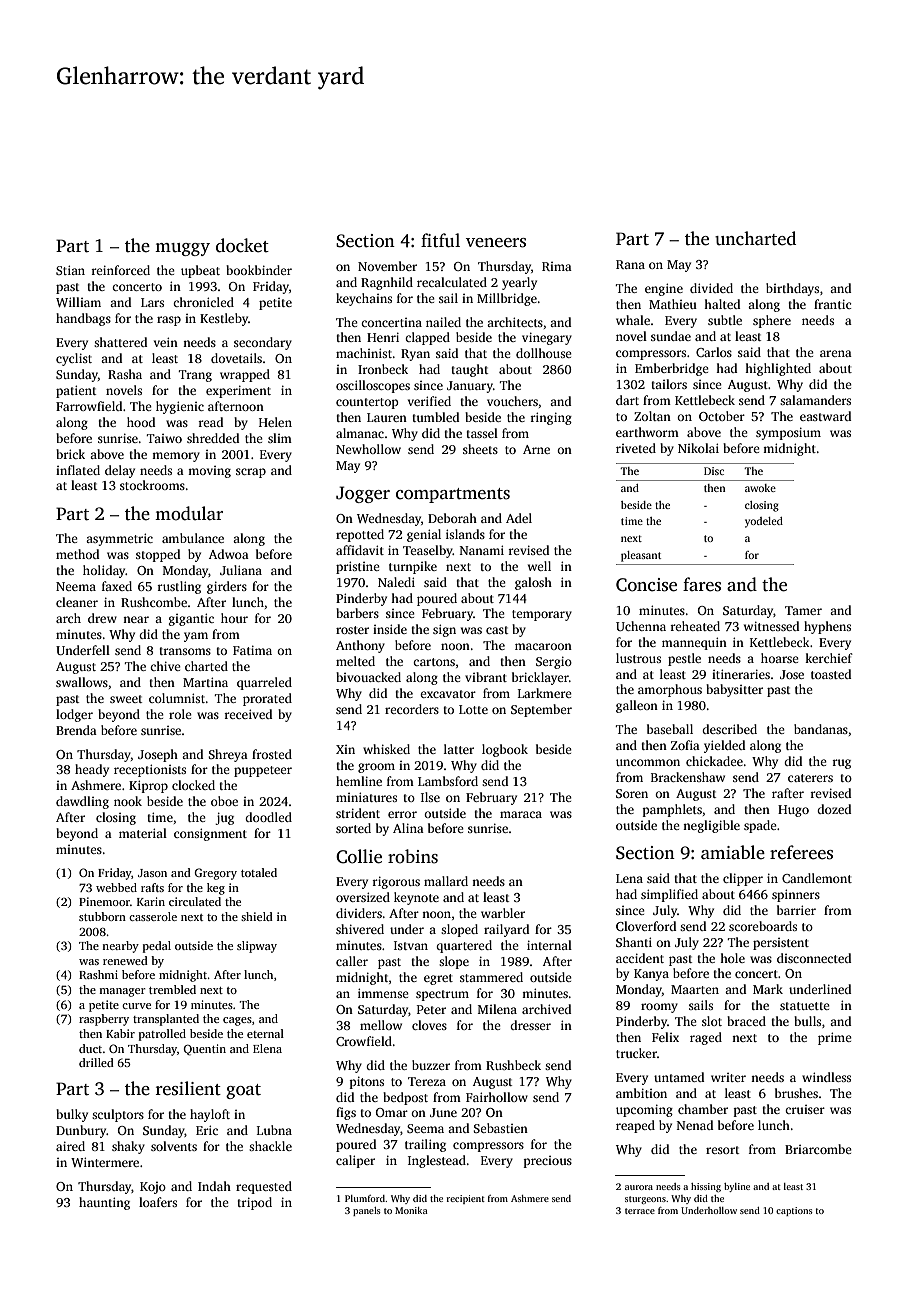 The width and height of the screenshot is (908, 1316). I want to click on spade, so click(760, 826).
